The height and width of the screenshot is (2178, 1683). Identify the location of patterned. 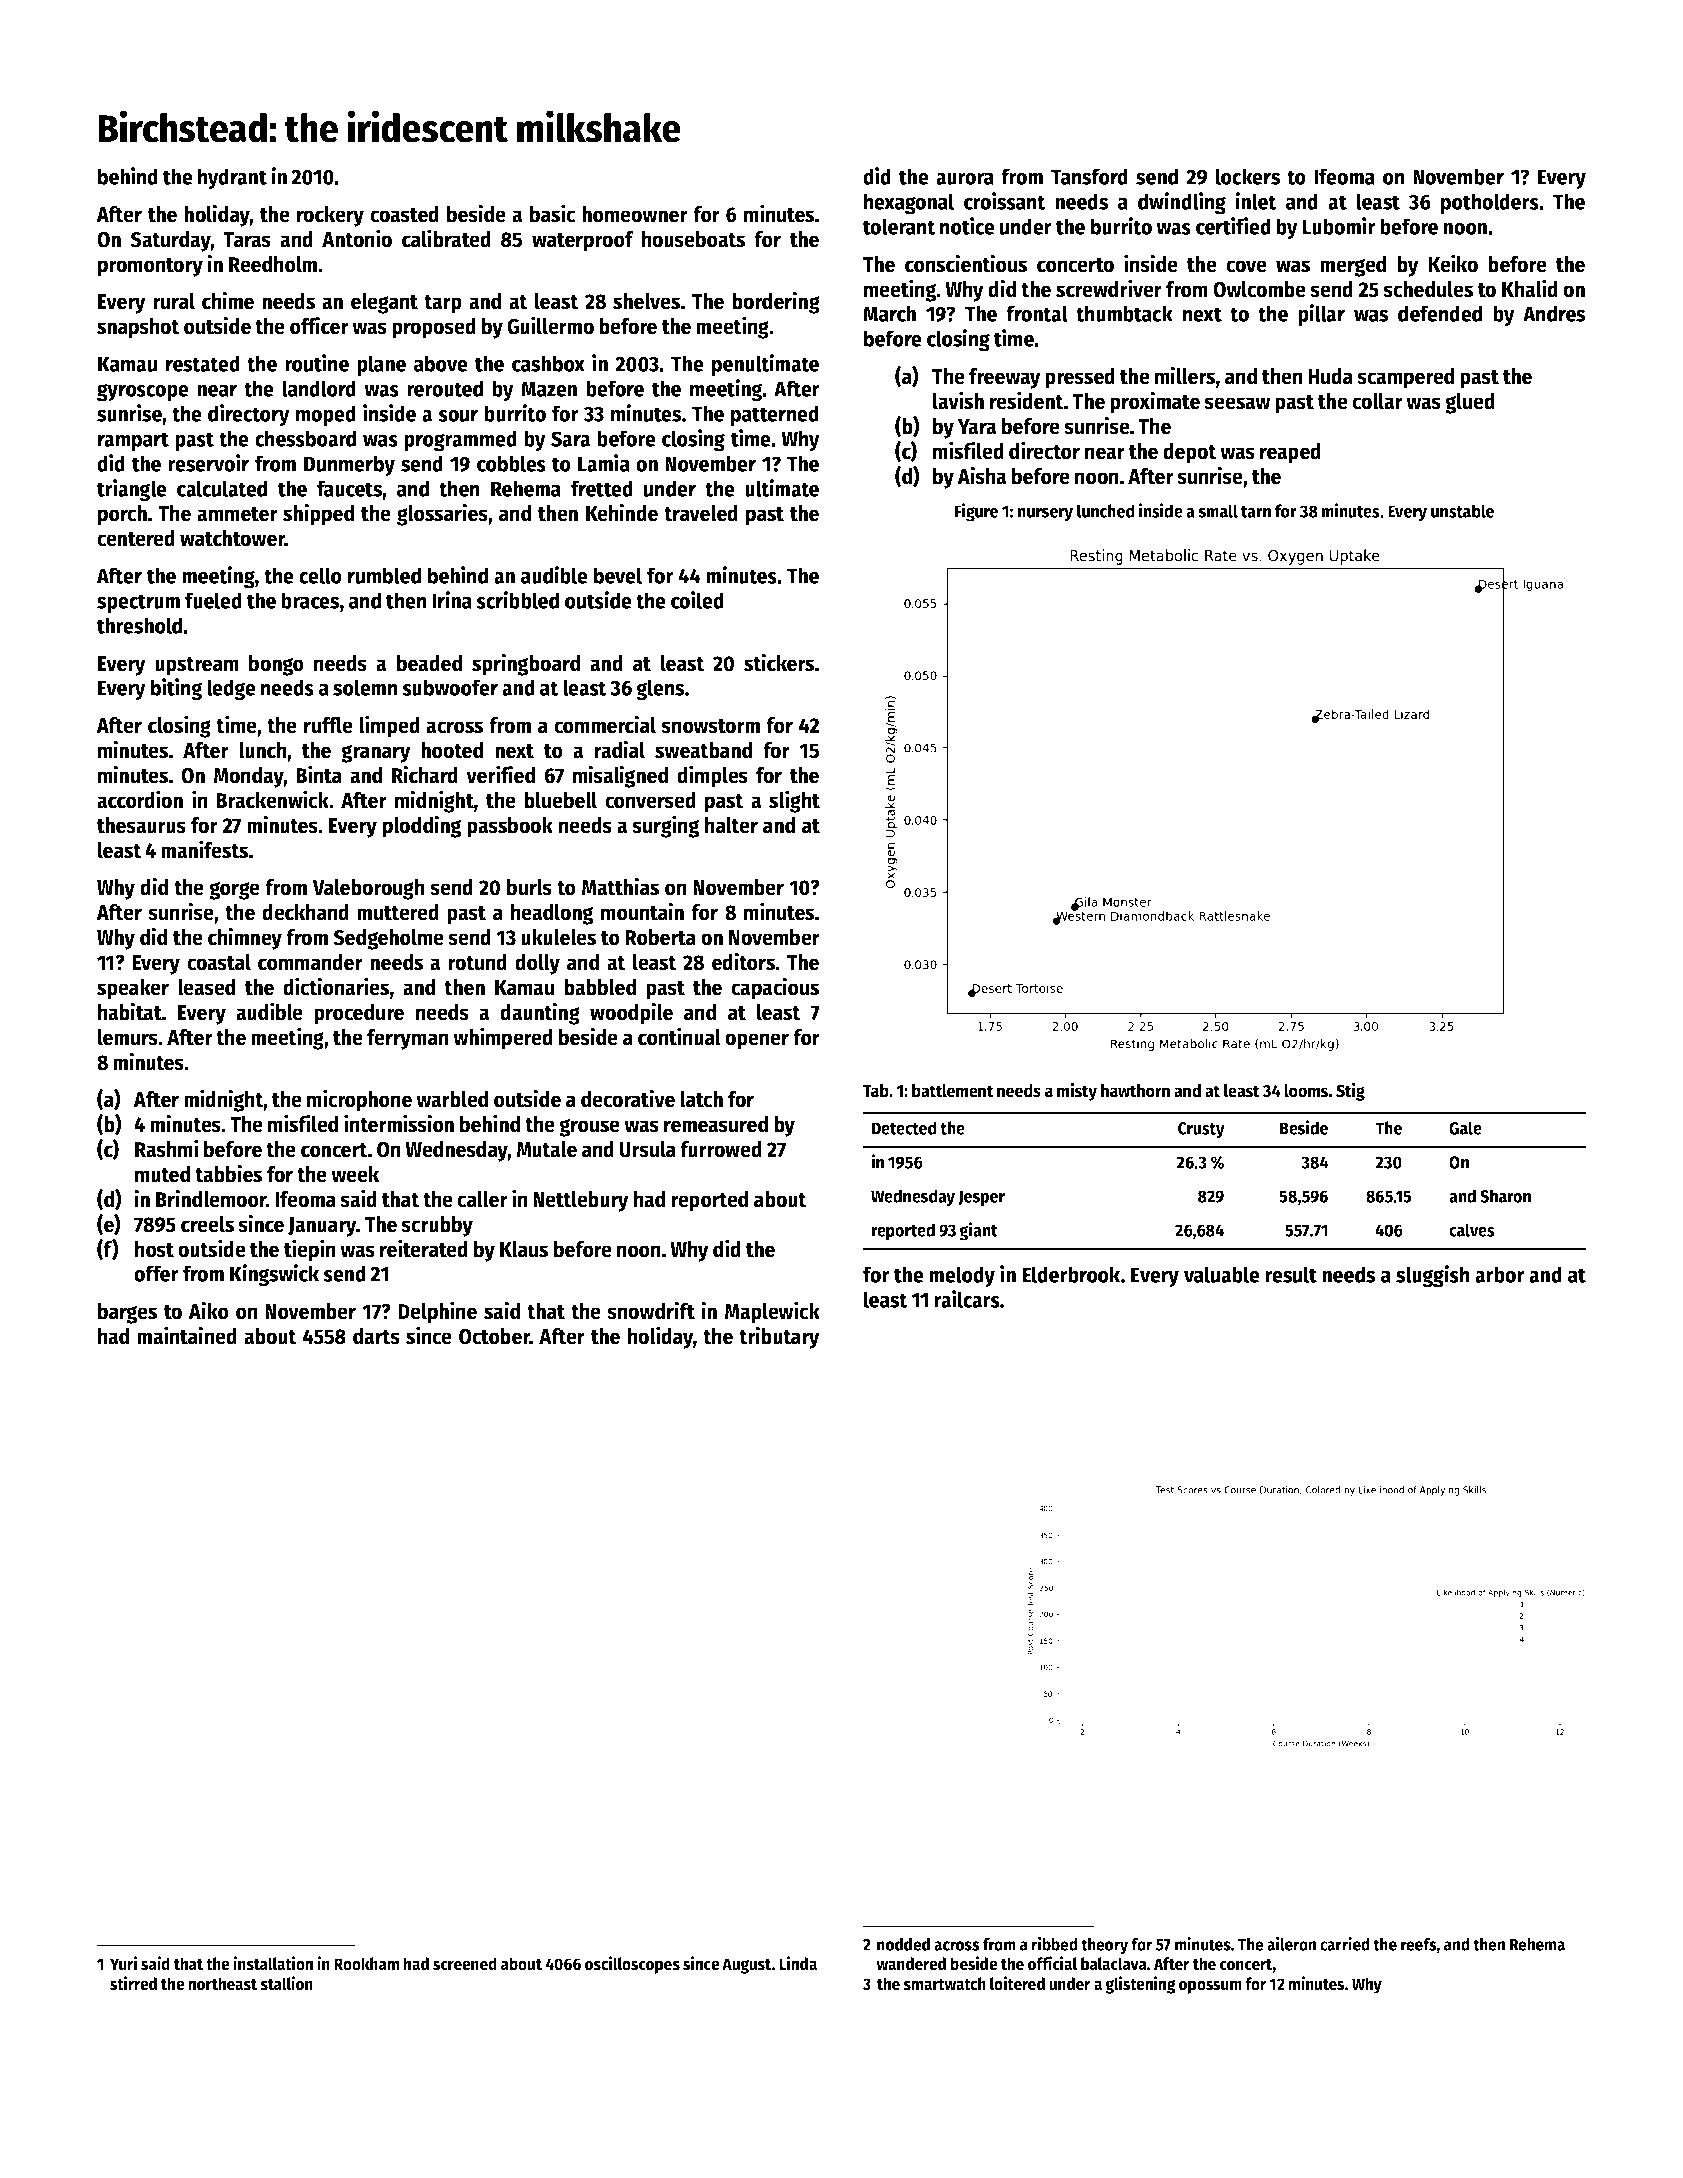
(775, 415).
